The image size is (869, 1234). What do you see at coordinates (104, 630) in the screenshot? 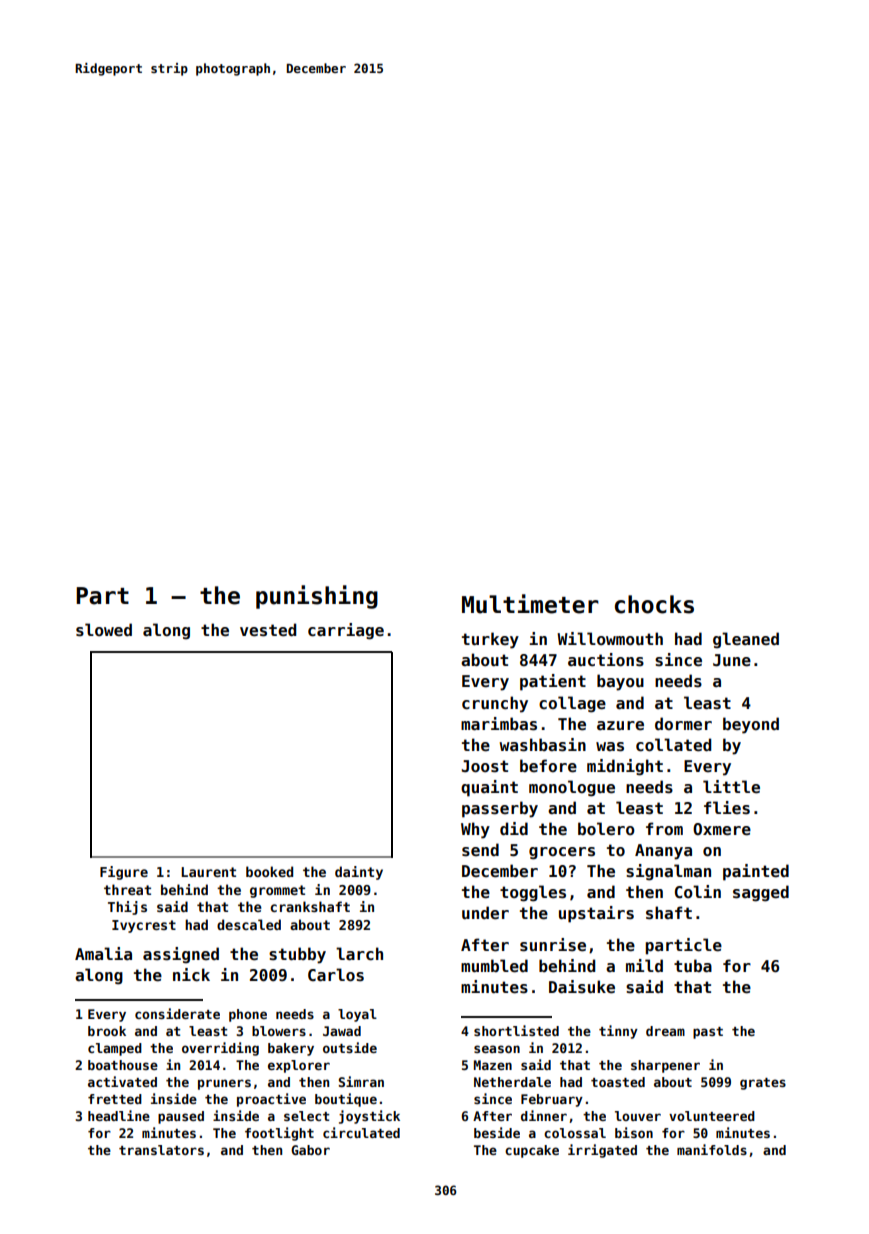
I see `slowed` at bounding box center [104, 630].
